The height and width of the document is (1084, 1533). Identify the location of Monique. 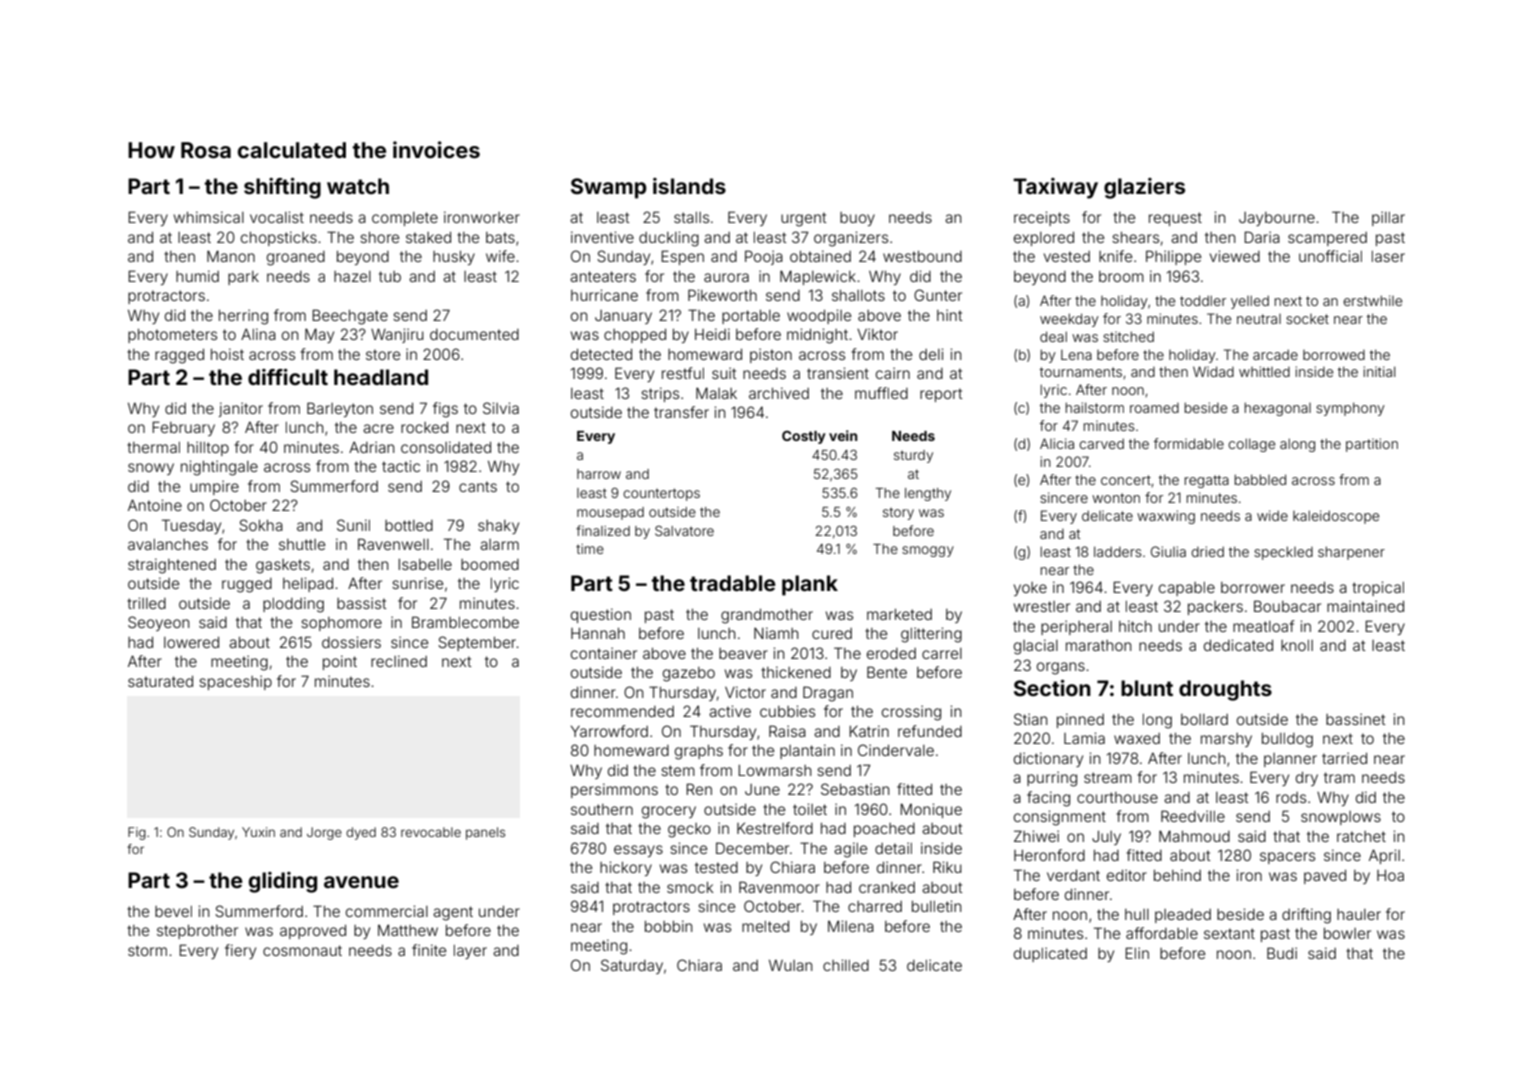
(931, 810).
